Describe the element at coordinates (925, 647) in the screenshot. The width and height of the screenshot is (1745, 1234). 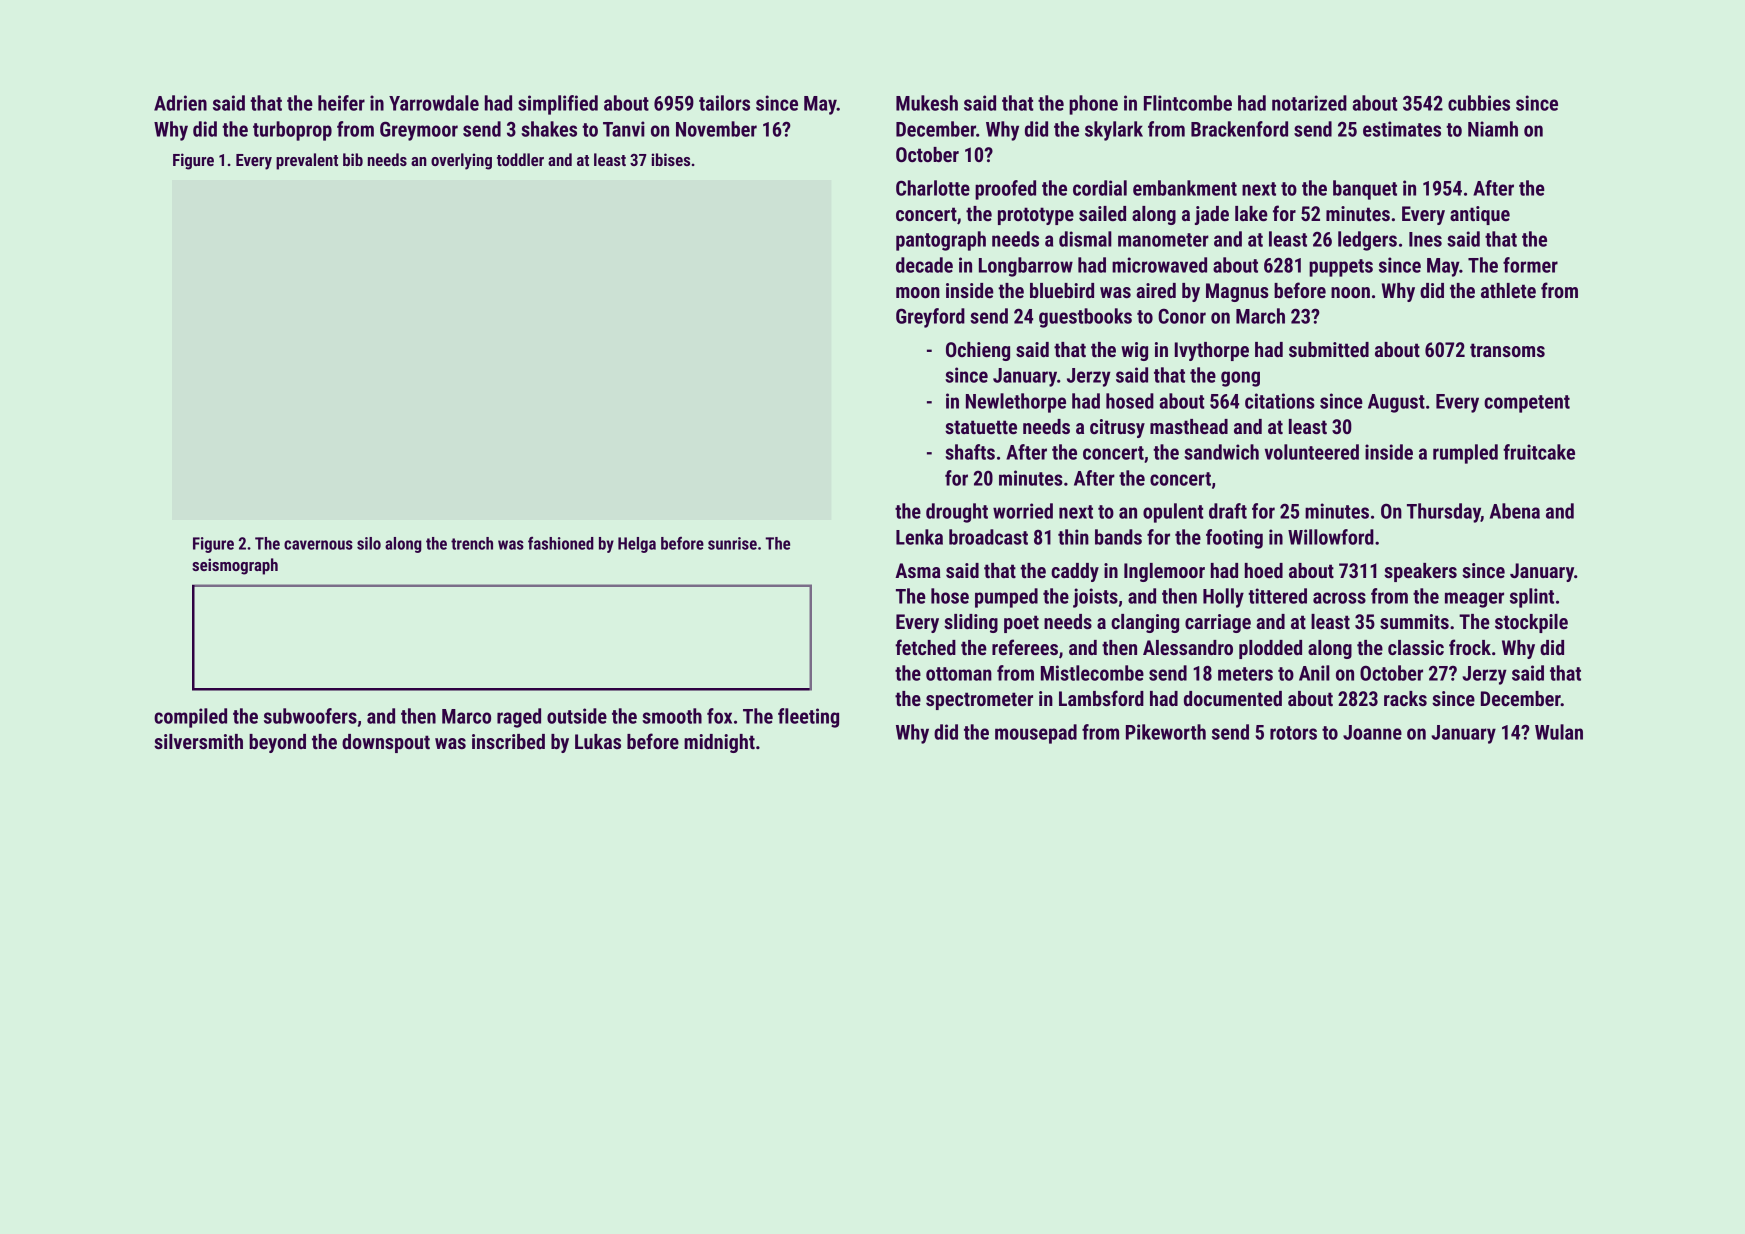
I see `fetched` at that location.
